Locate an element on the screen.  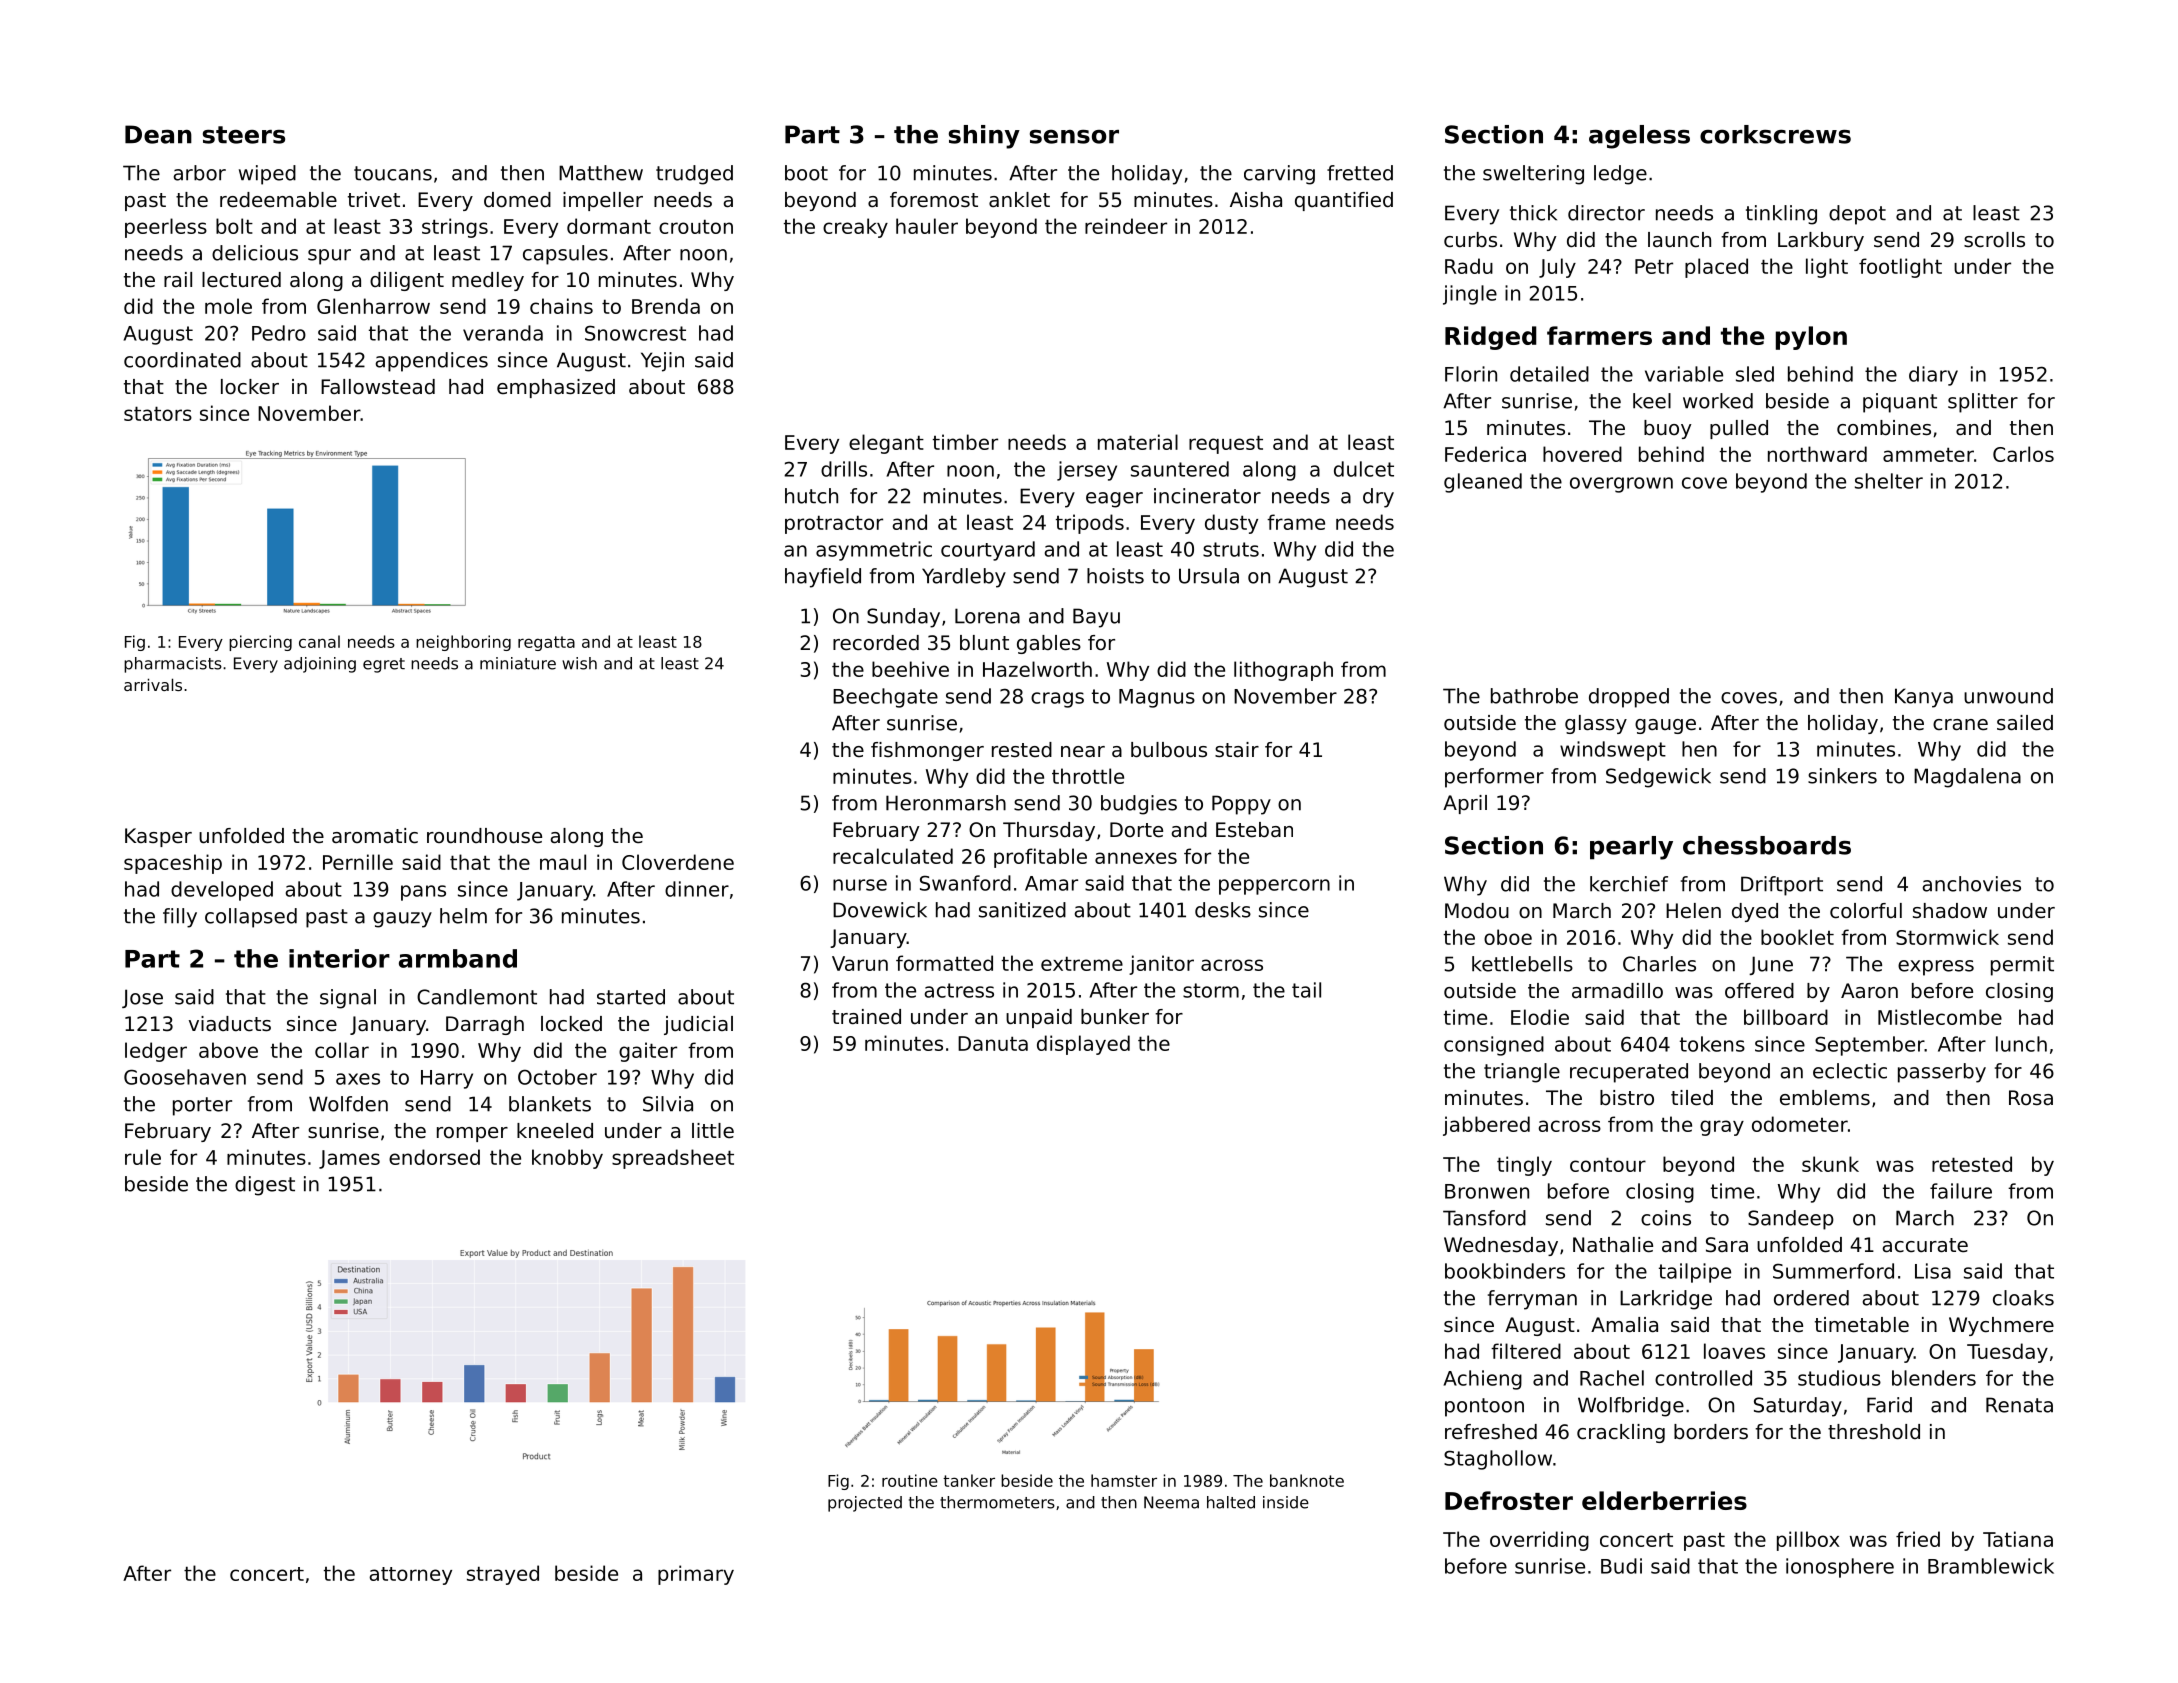
hutch is located at coordinates (811, 496).
